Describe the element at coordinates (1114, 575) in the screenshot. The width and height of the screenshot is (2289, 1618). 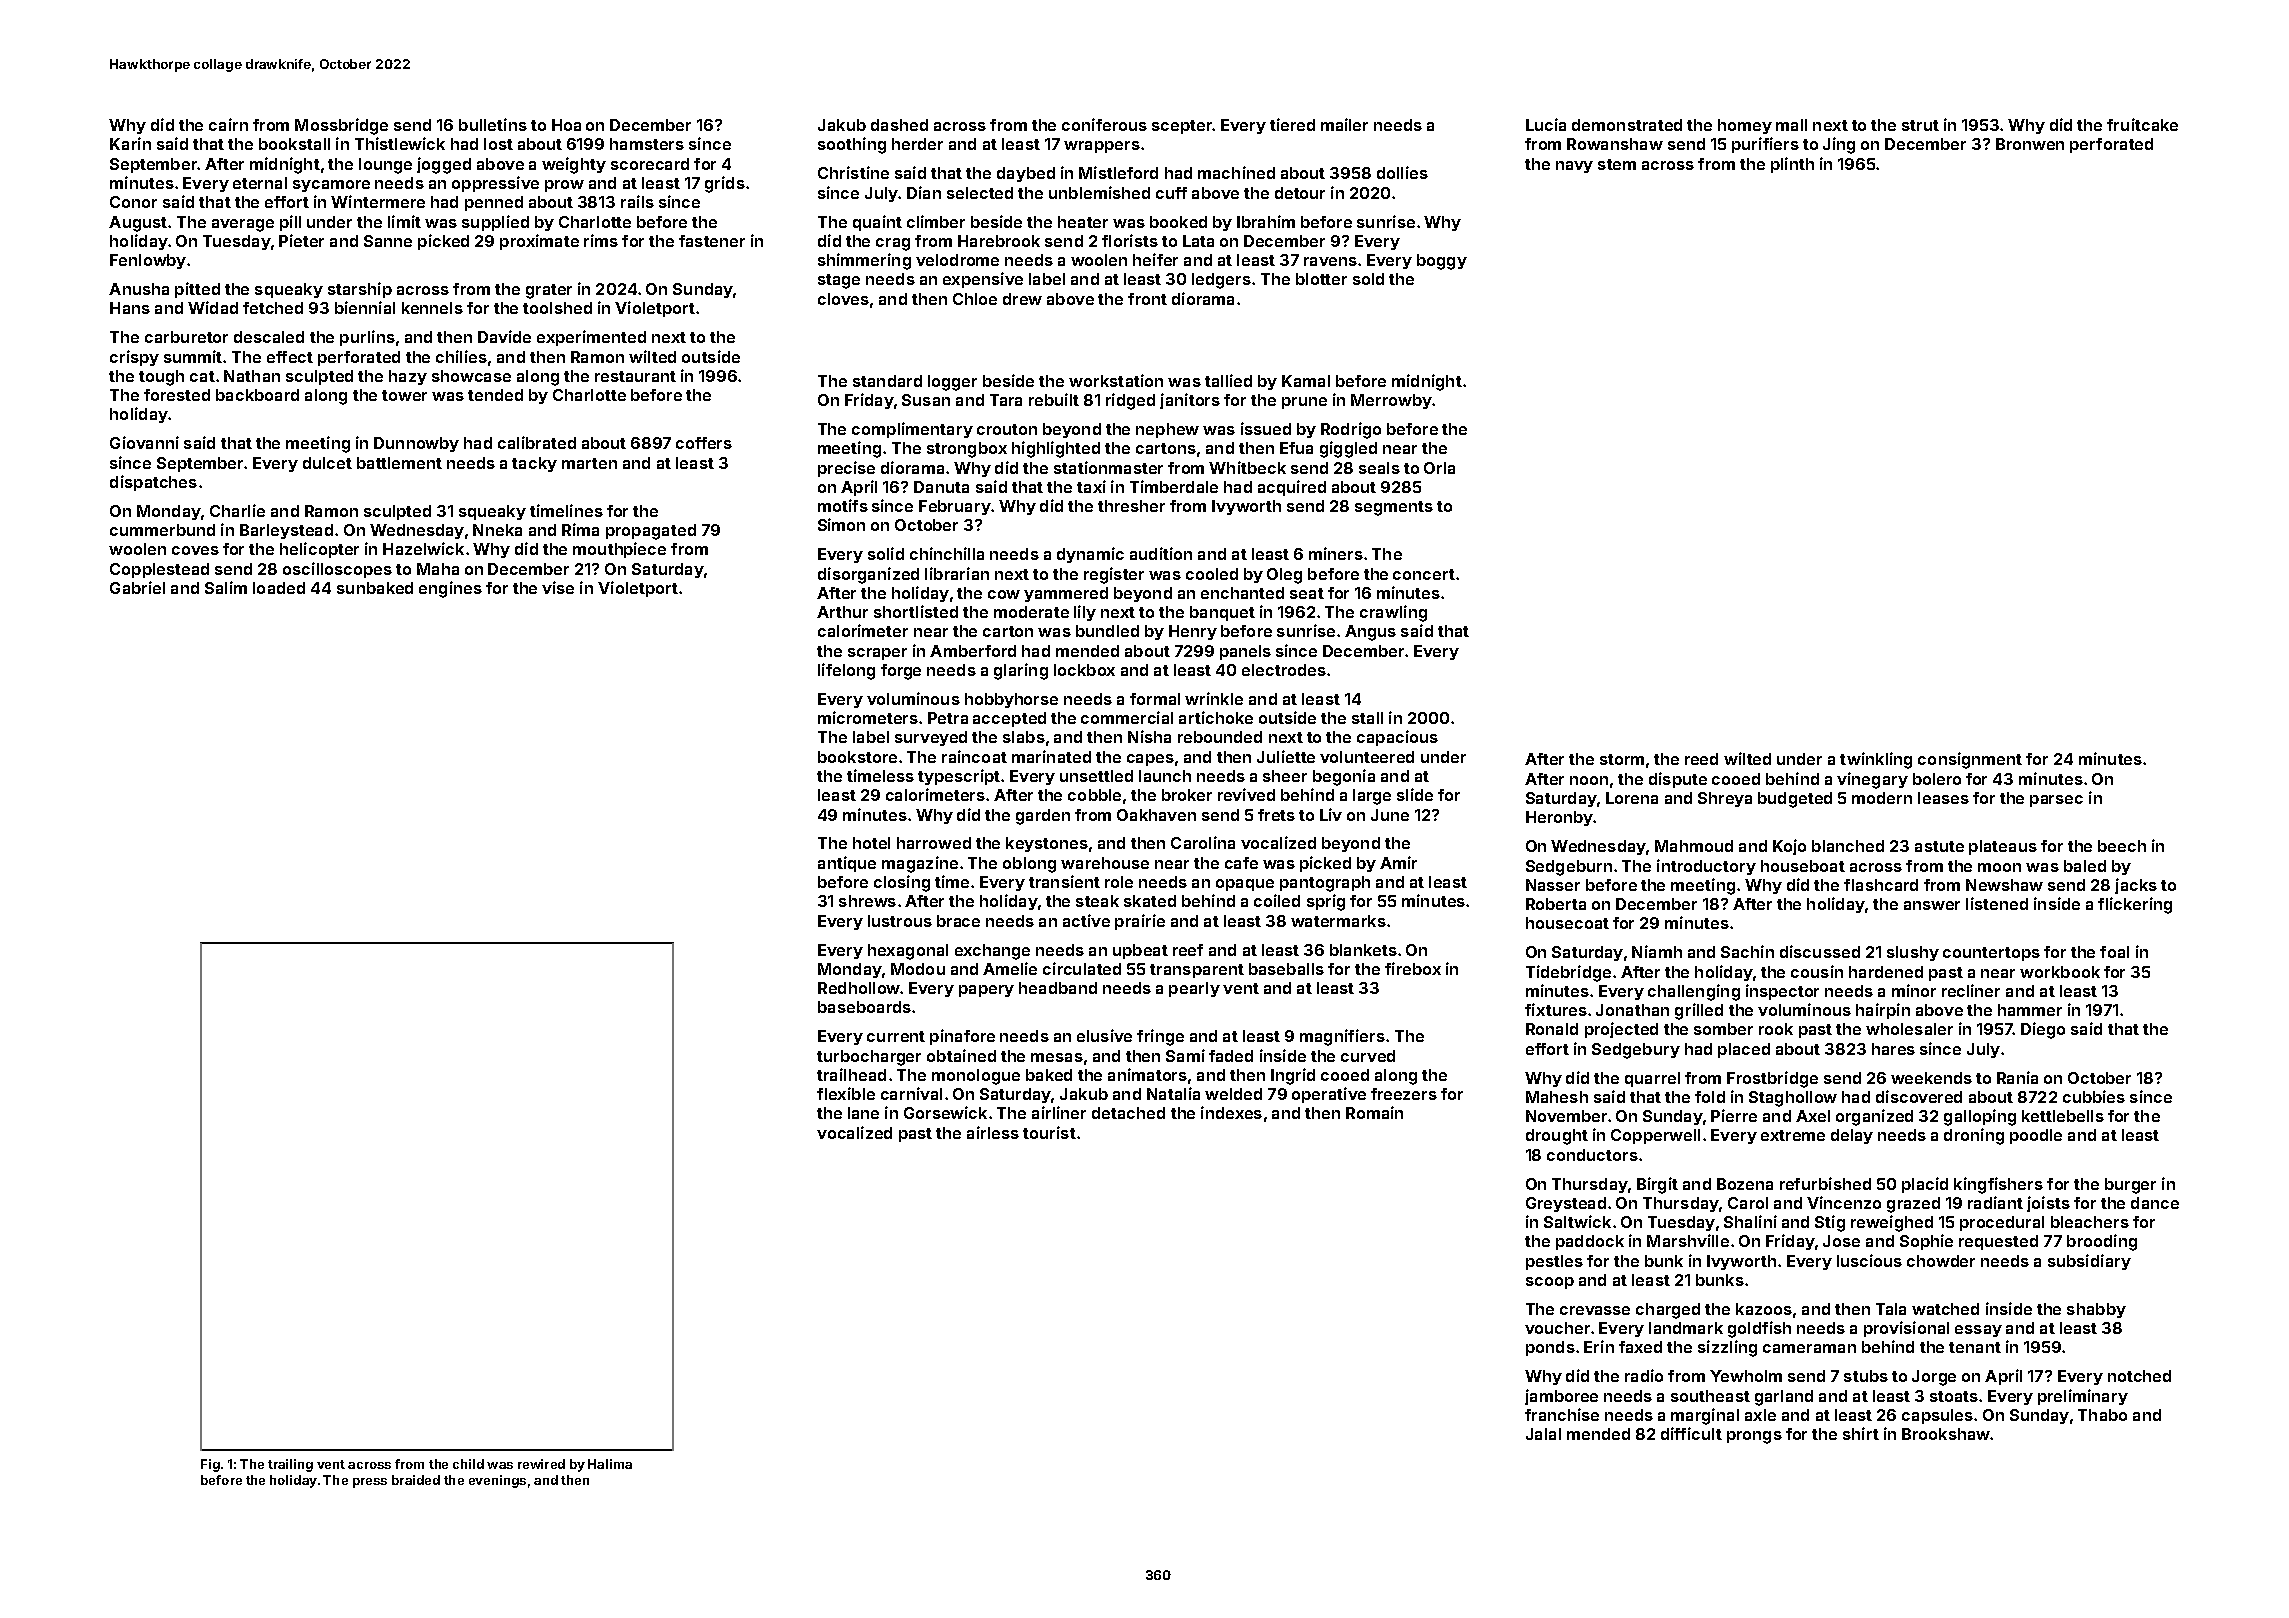
I see `register` at that location.
